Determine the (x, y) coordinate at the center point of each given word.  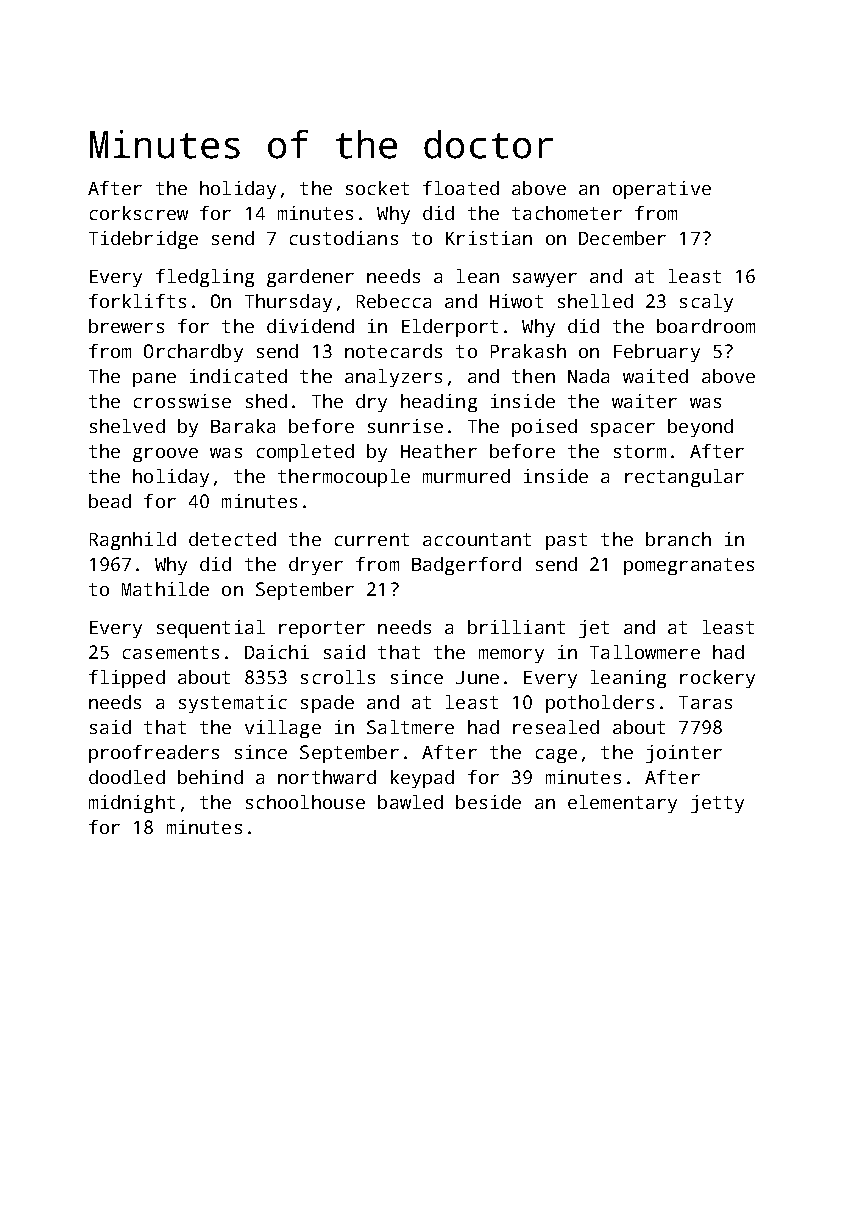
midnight (132, 804)
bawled (410, 802)
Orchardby (193, 353)
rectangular (684, 478)
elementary (622, 804)
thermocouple (344, 478)
